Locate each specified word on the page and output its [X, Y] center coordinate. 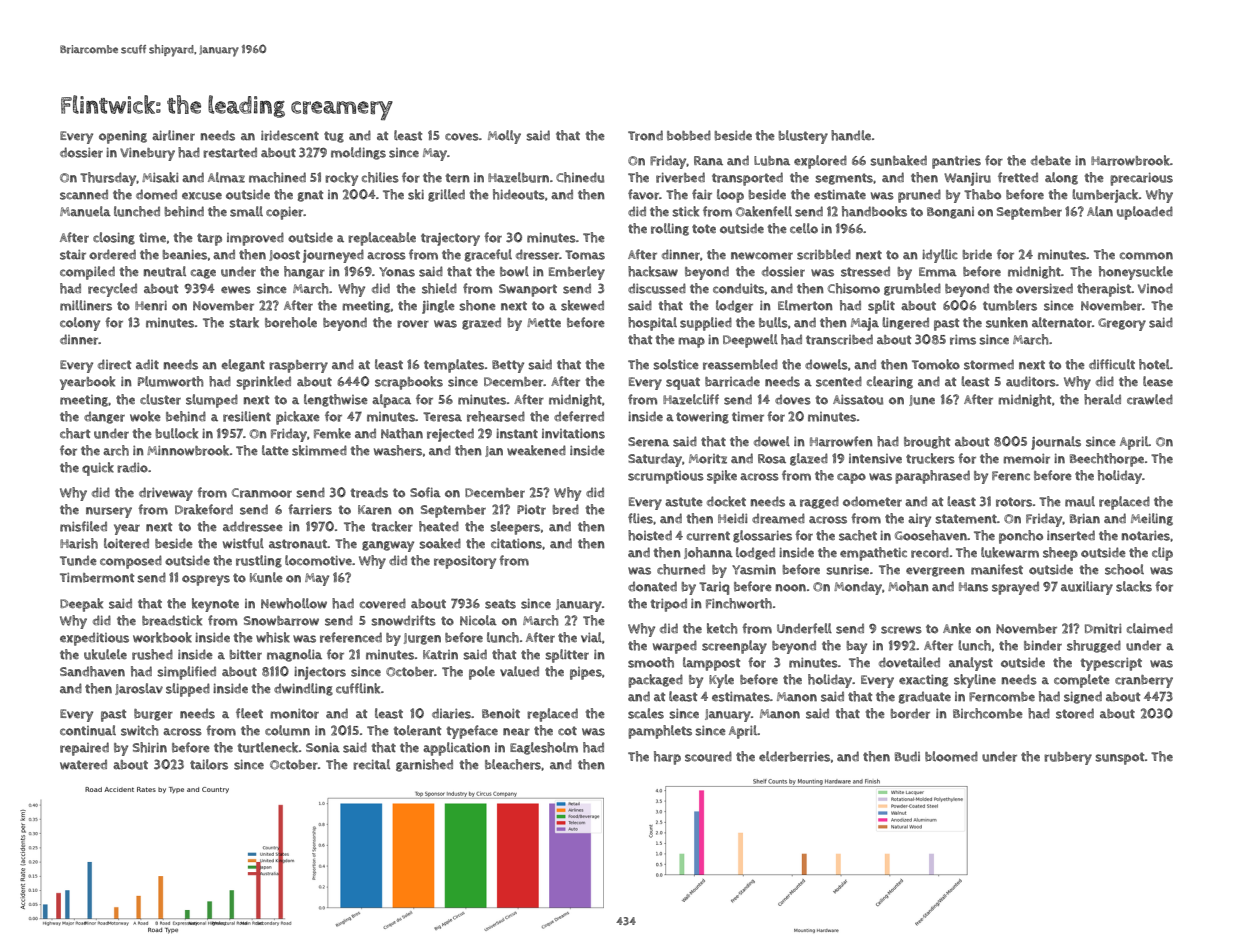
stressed [865, 271]
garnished [424, 765]
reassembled [740, 364]
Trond [645, 135]
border [910, 713]
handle [851, 135]
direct [114, 364]
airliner [173, 135]
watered [83, 764]
